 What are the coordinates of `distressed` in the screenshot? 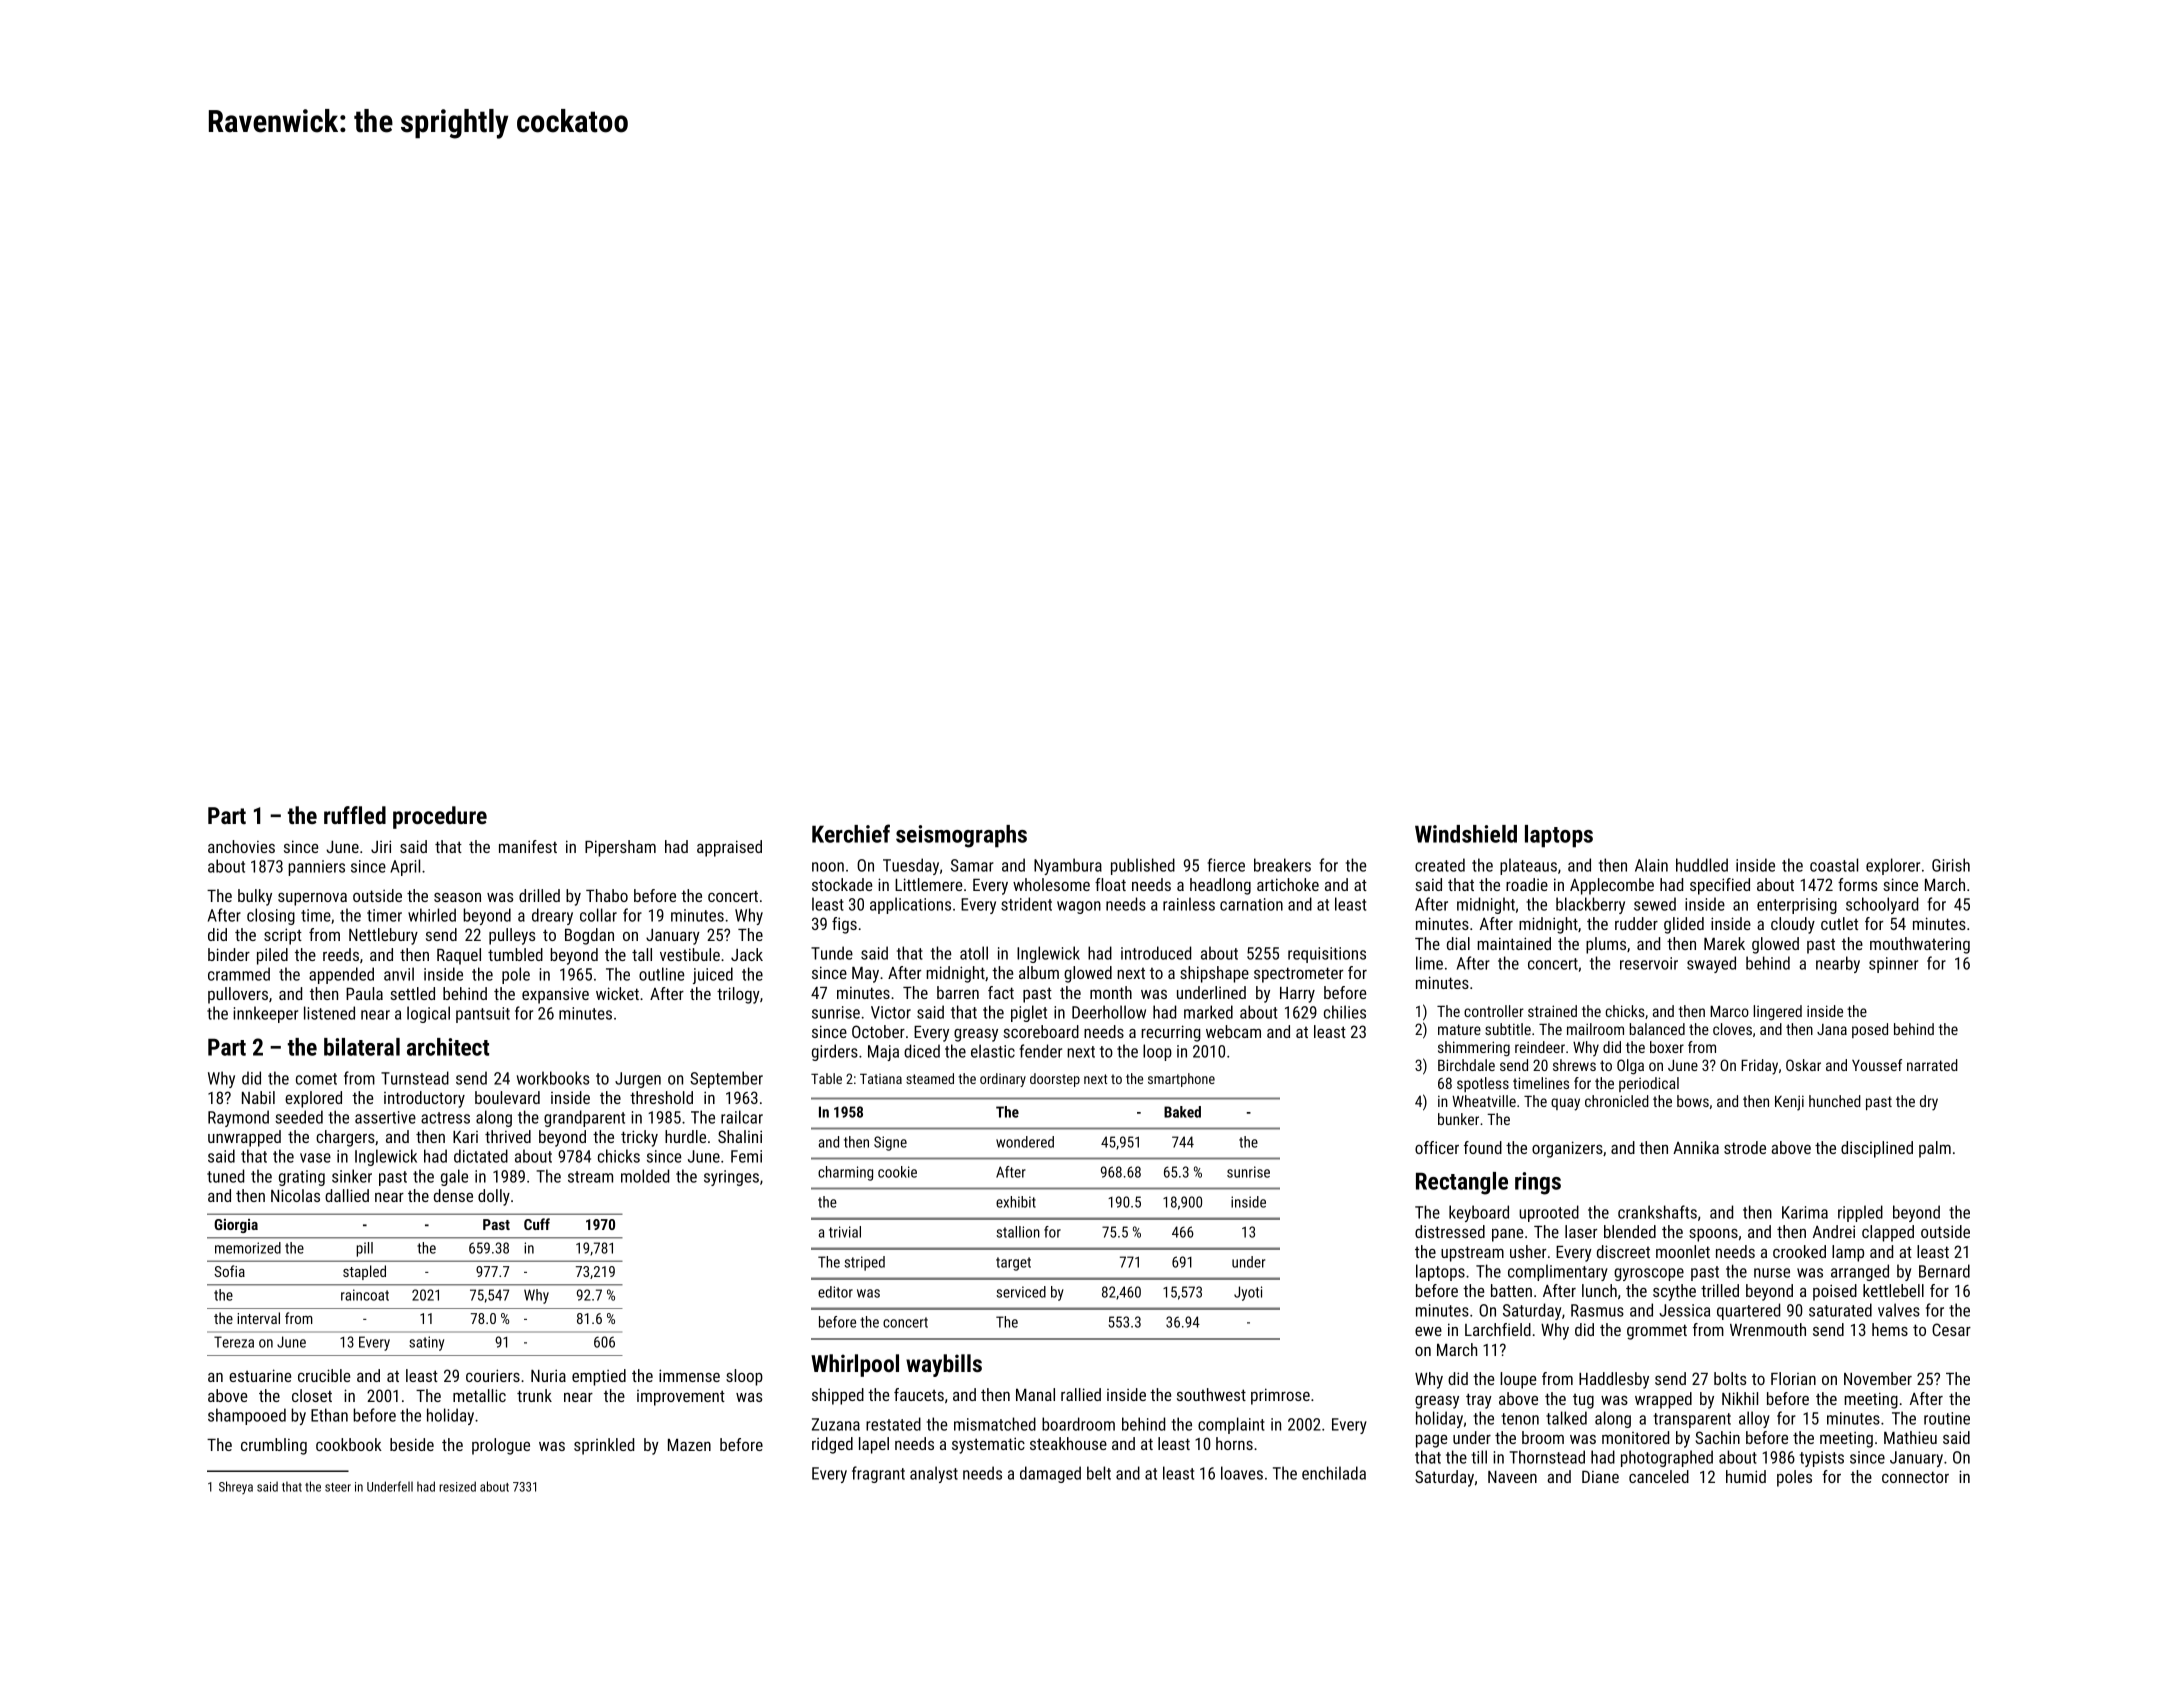 It's located at (1450, 1231).
